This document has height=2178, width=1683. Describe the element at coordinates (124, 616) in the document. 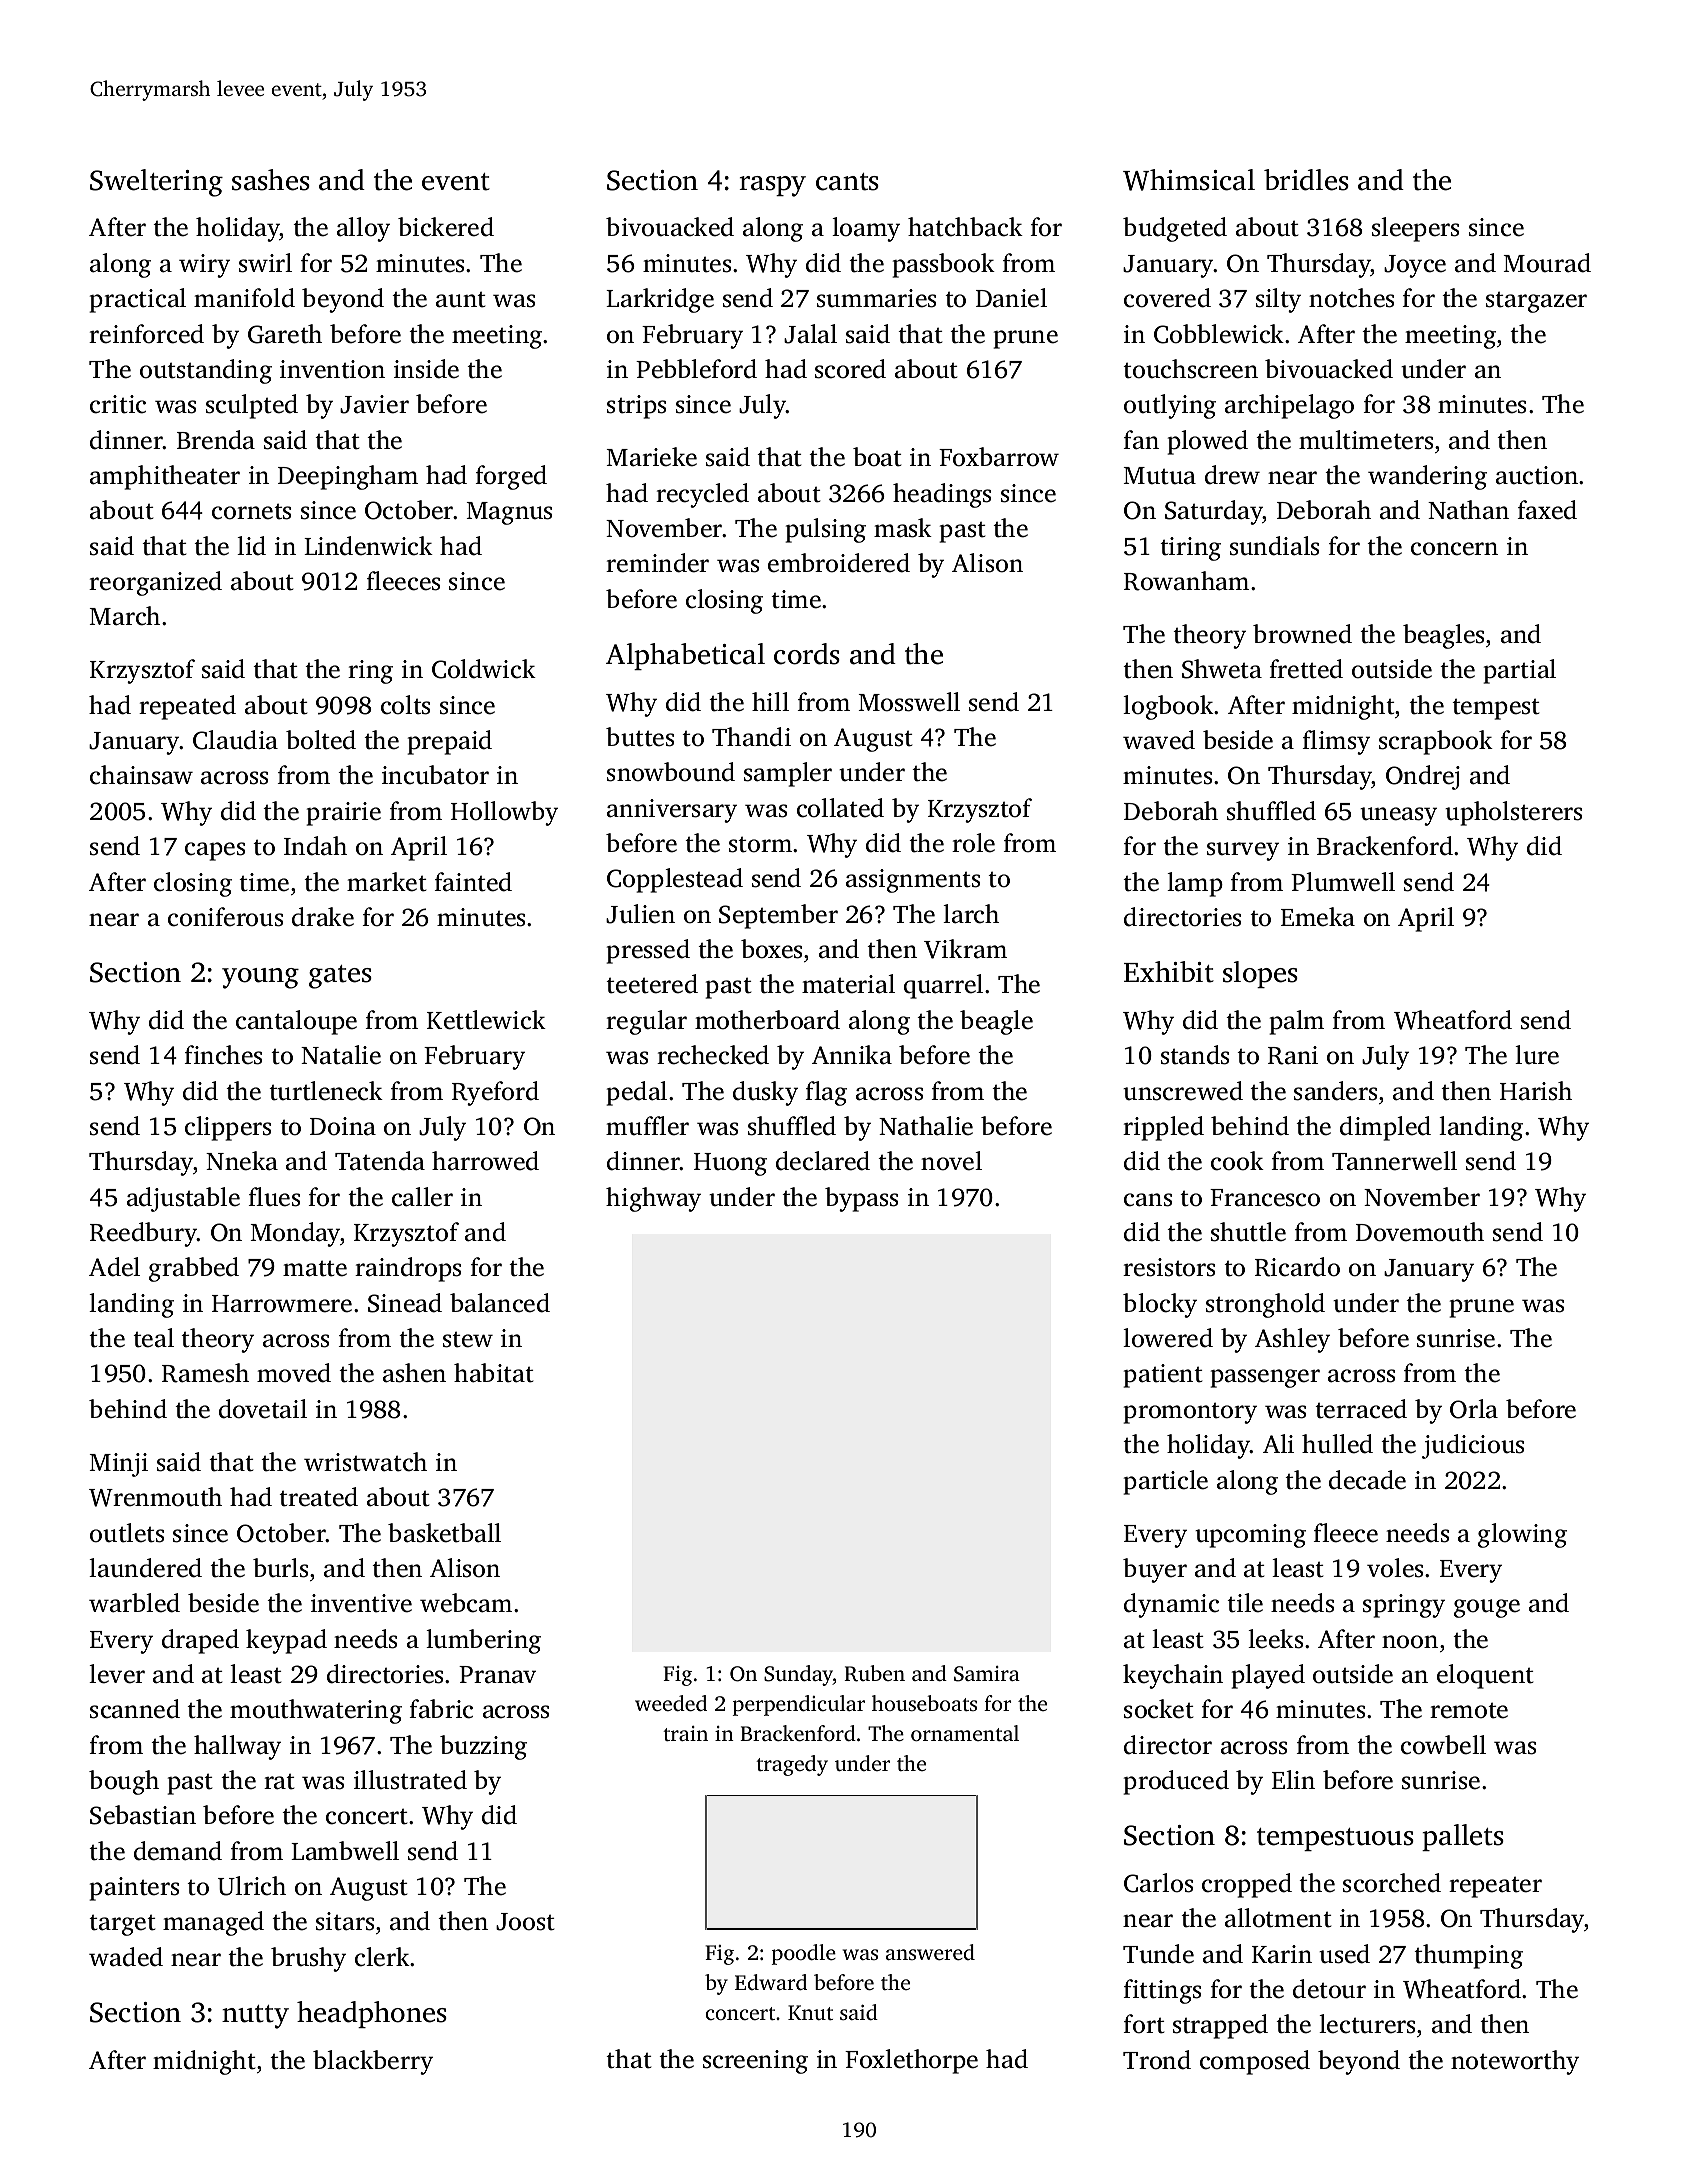

I see `March` at that location.
